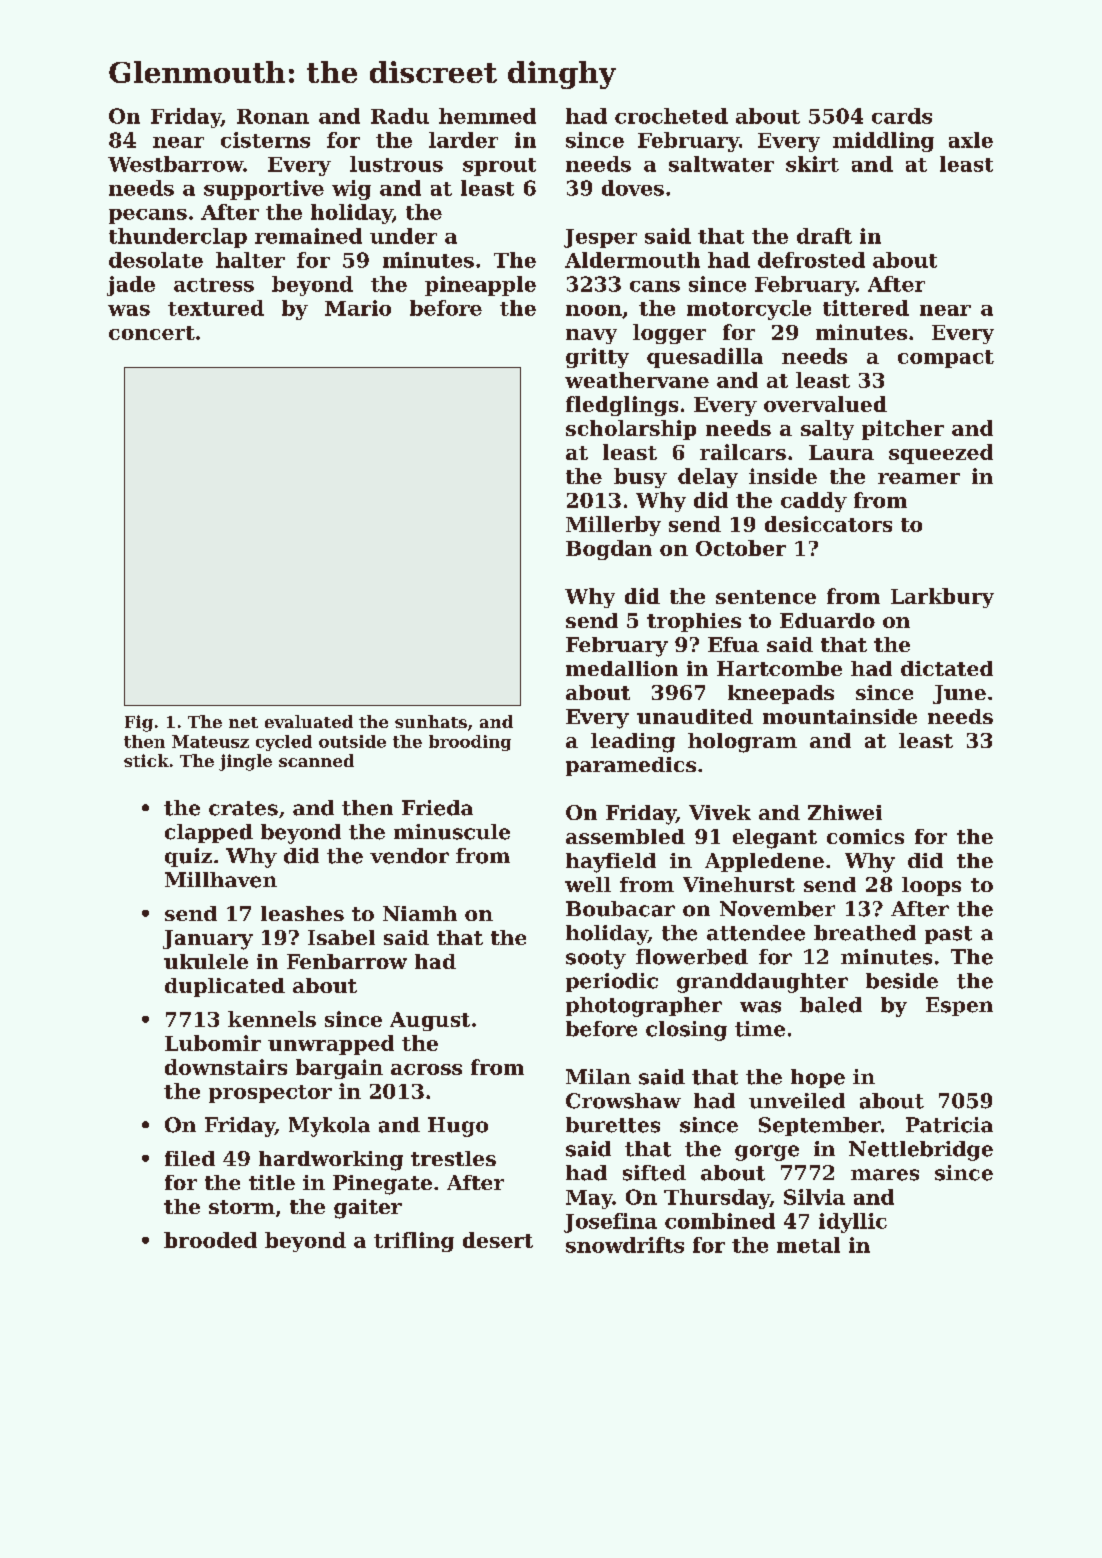 Image resolution: width=1102 pixels, height=1558 pixels. What do you see at coordinates (633, 188) in the screenshot?
I see `doves` at bounding box center [633, 188].
